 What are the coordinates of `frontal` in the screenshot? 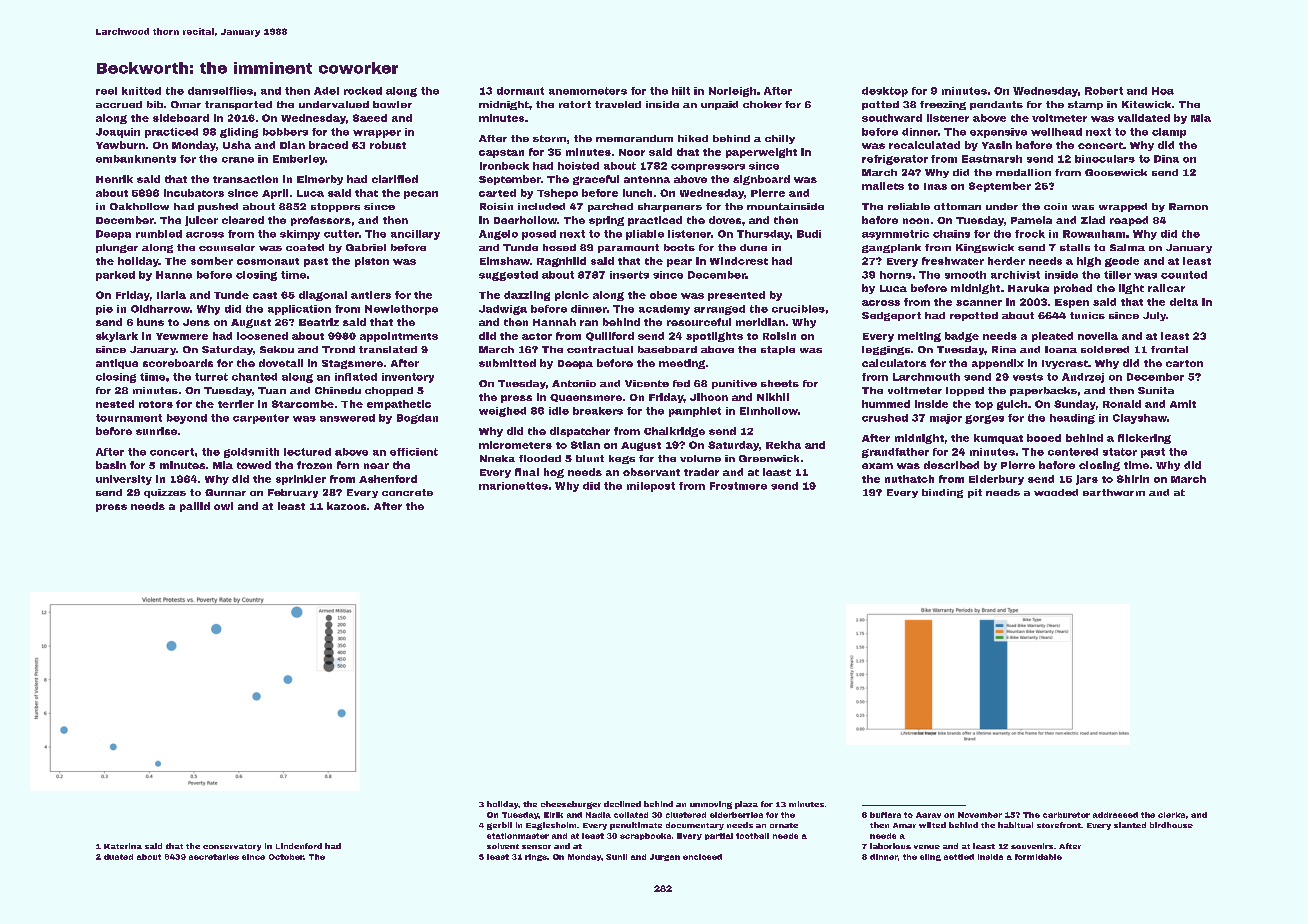 It's located at (1169, 349).
